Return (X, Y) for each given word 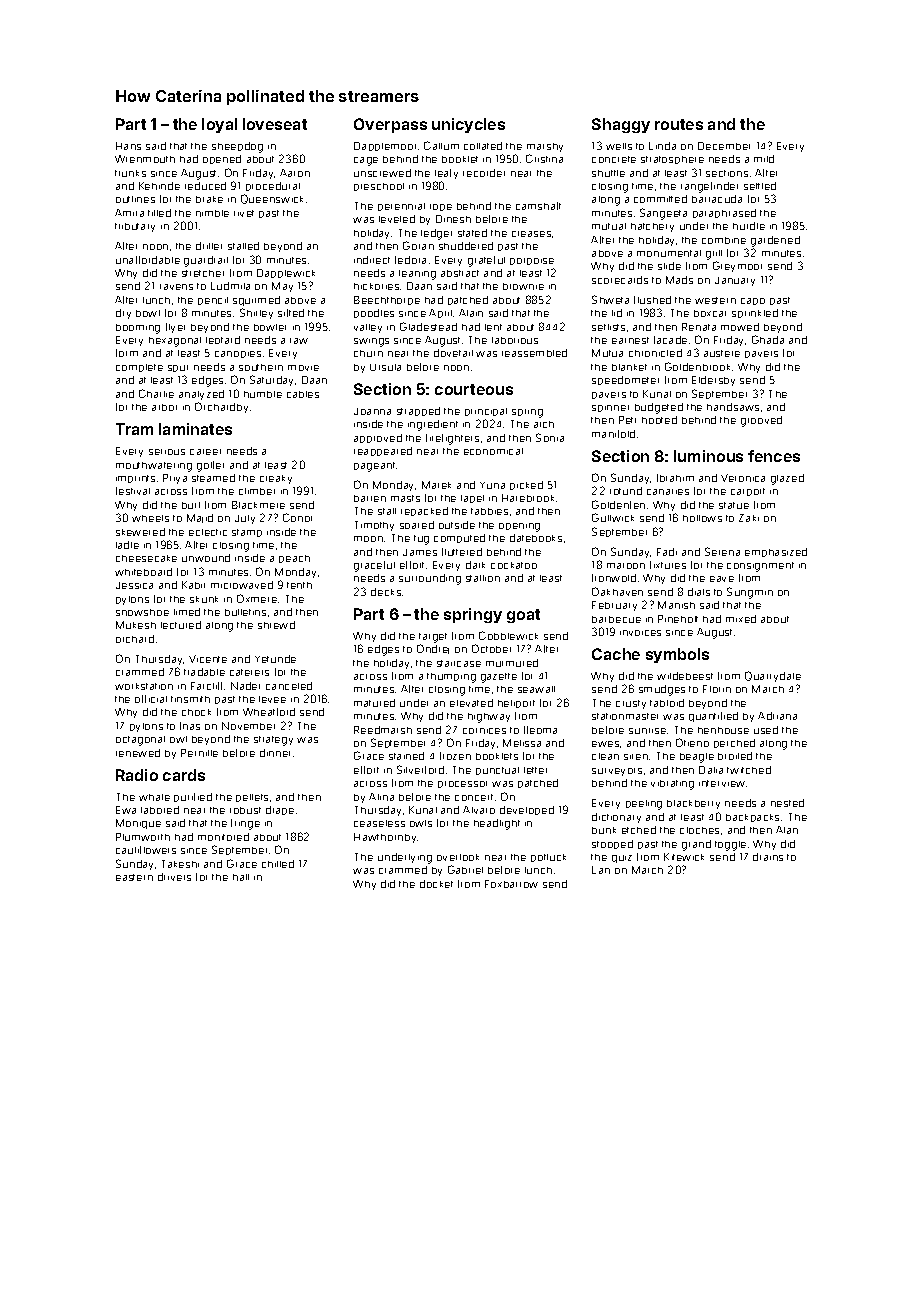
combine (724, 240)
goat (523, 616)
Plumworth (143, 837)
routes (679, 124)
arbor (164, 407)
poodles (374, 313)
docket (436, 884)
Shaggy (621, 125)
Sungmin (750, 593)
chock (196, 712)
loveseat (275, 124)
